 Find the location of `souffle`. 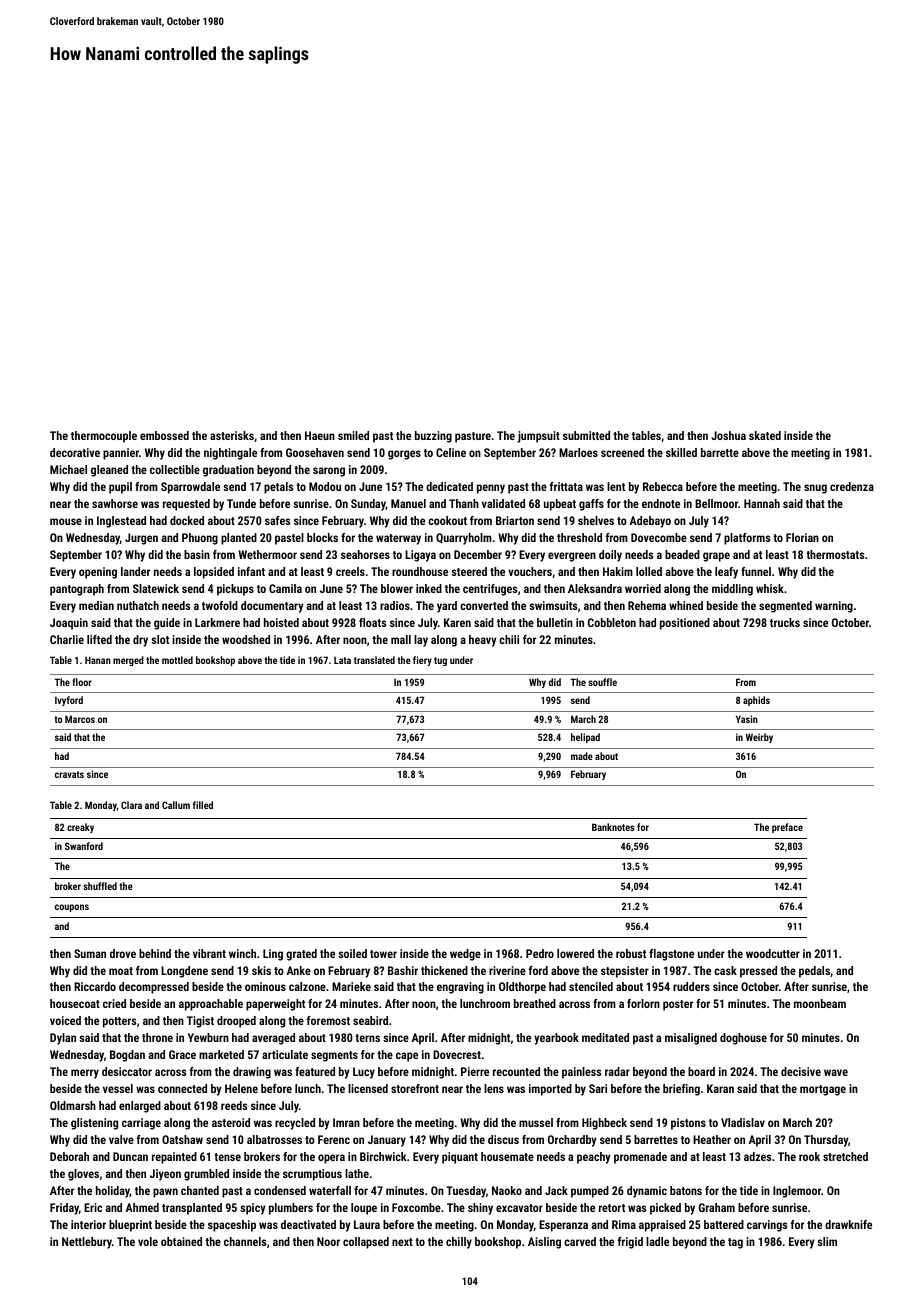

souffle is located at coordinates (602, 682).
